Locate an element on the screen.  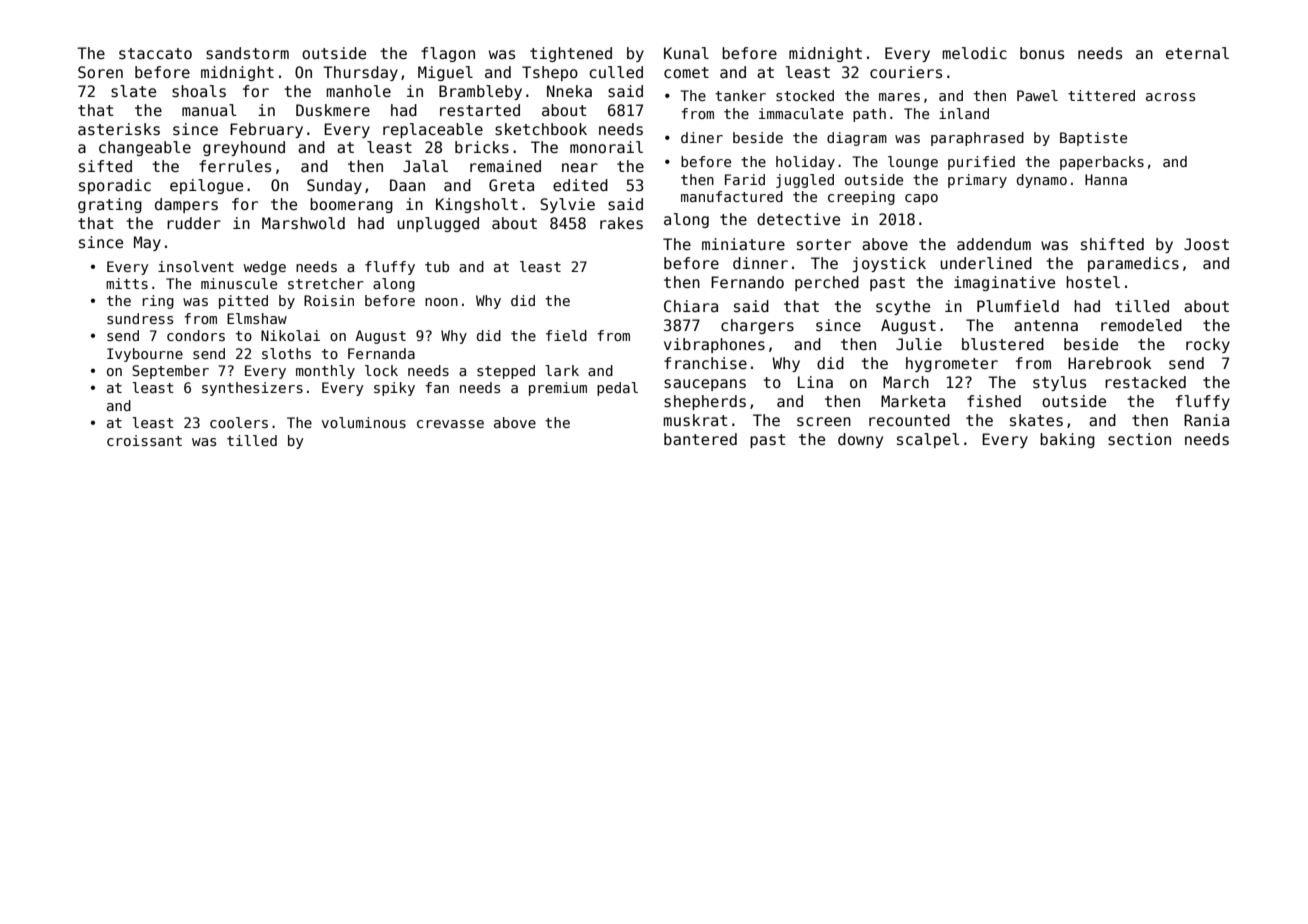
melodic is located at coordinates (974, 53).
